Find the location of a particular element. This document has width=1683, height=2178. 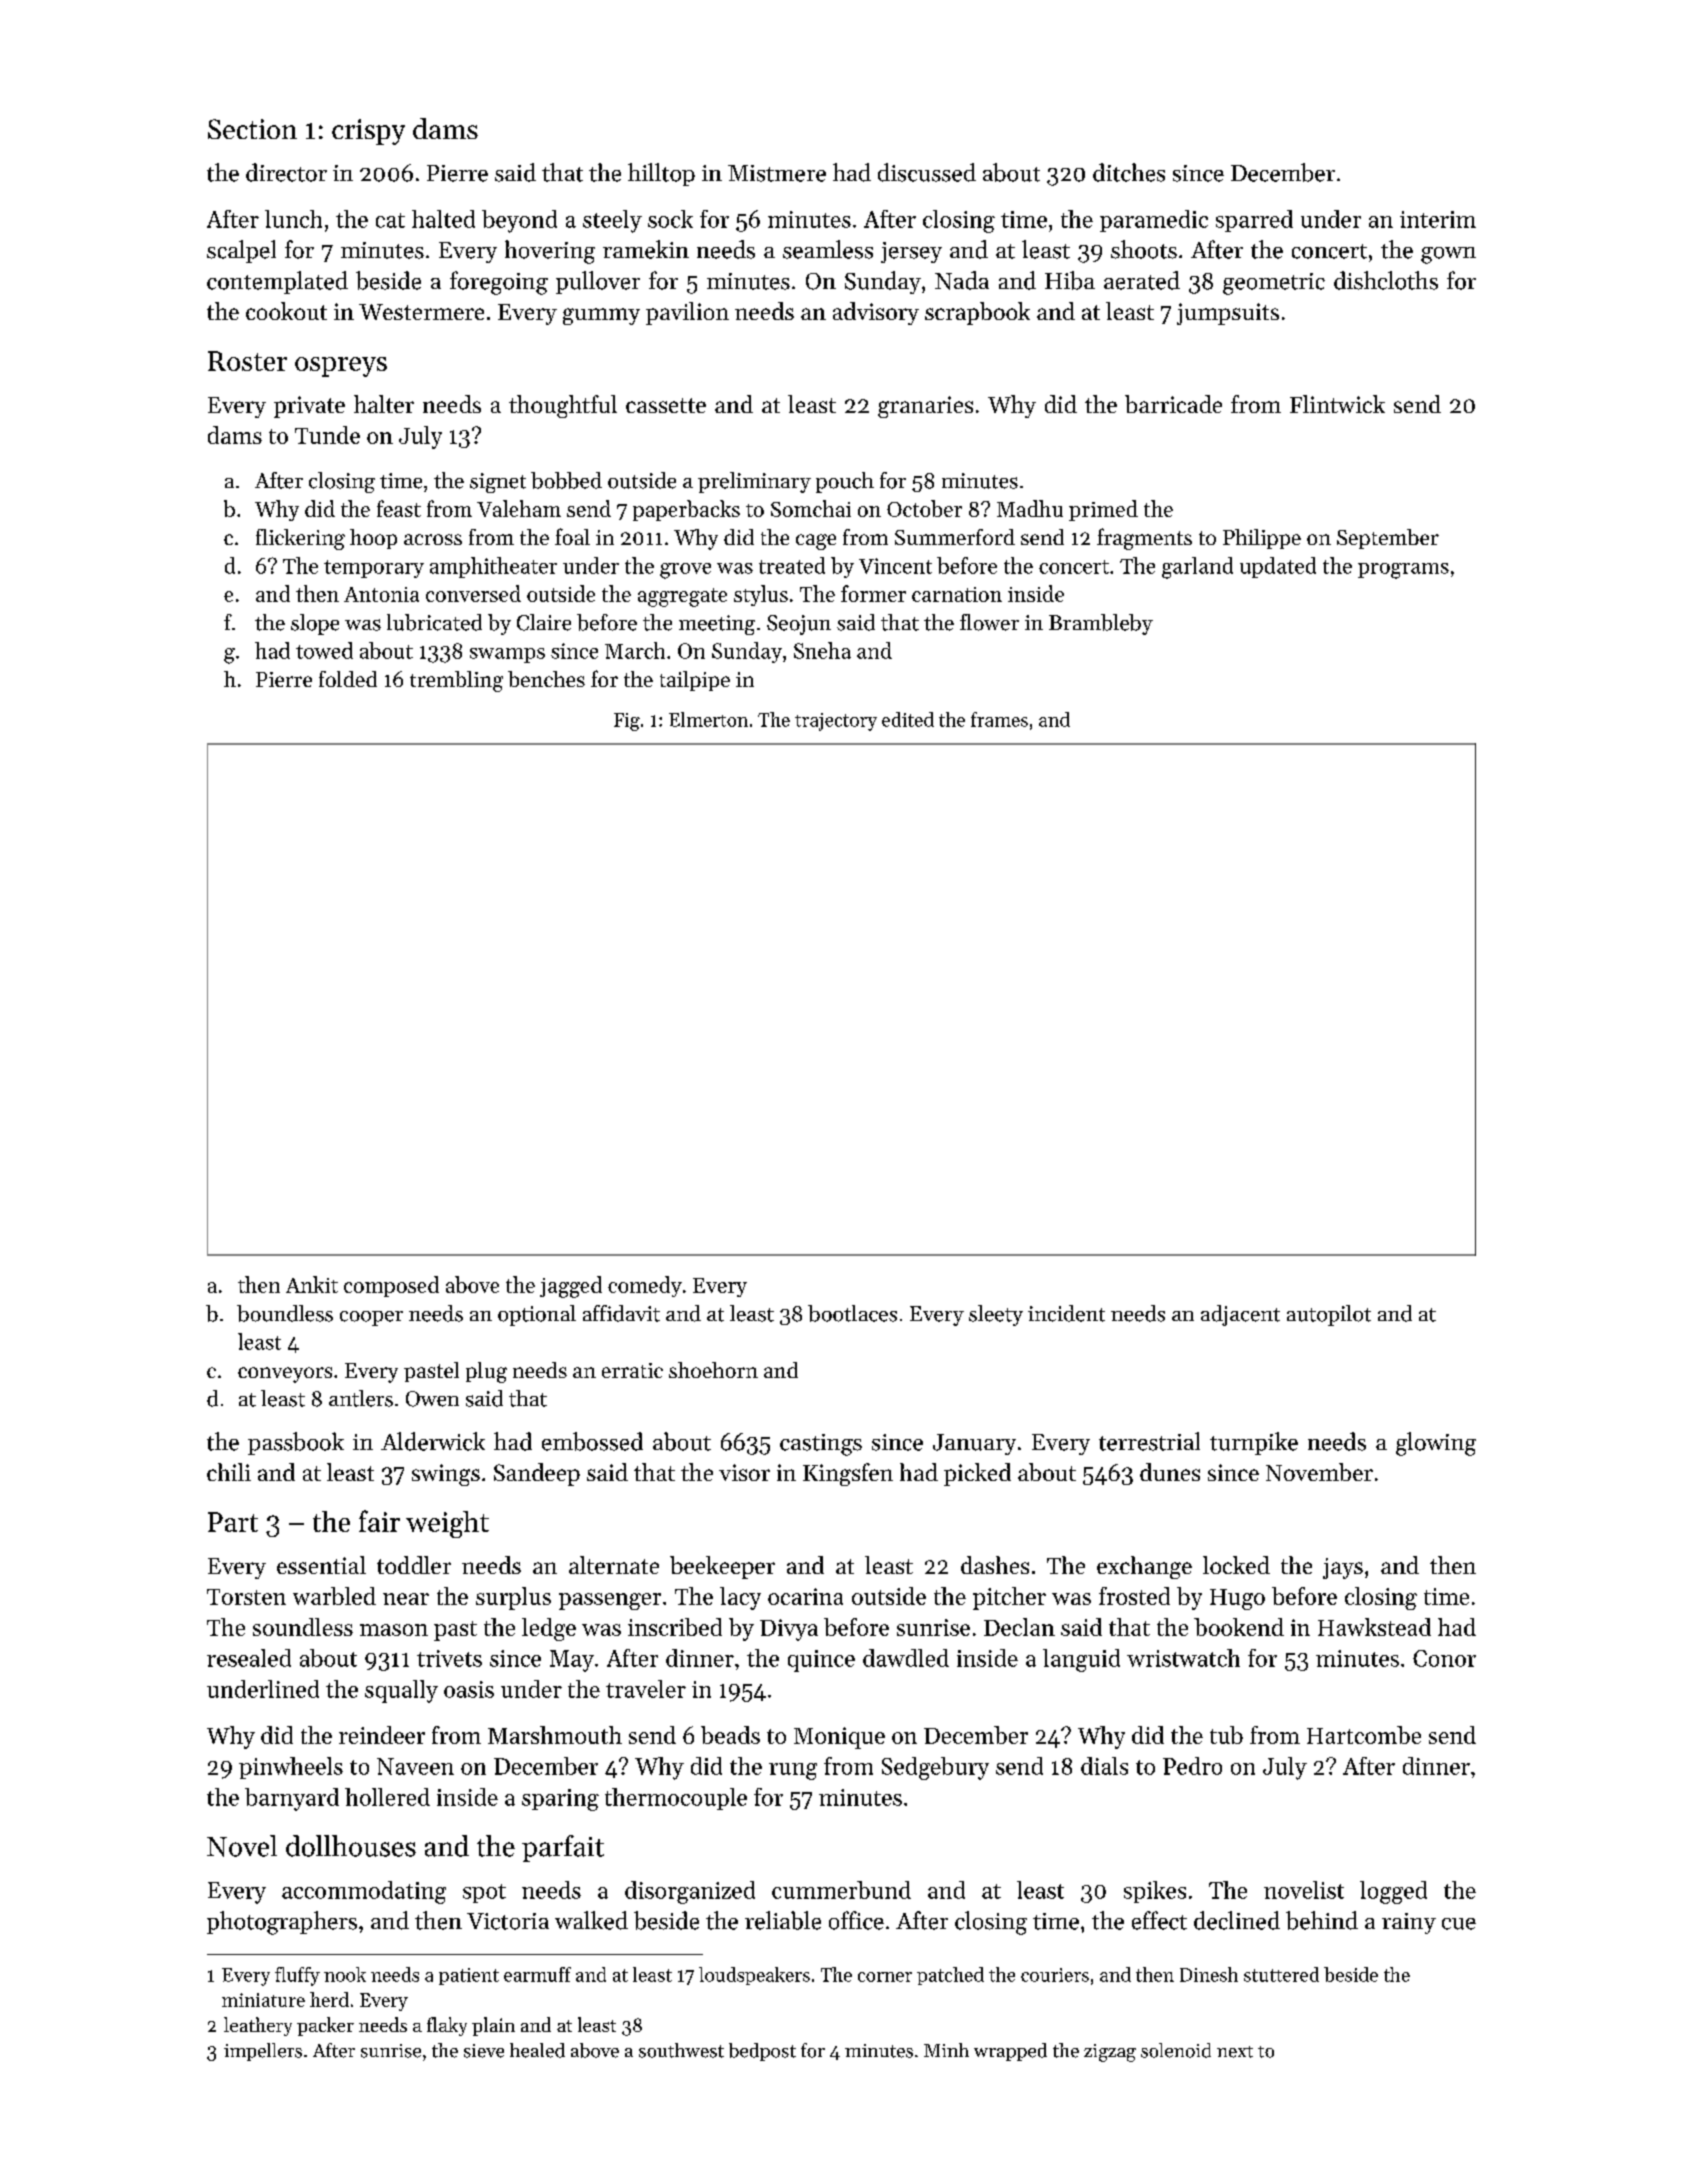

cue is located at coordinates (1459, 1924).
